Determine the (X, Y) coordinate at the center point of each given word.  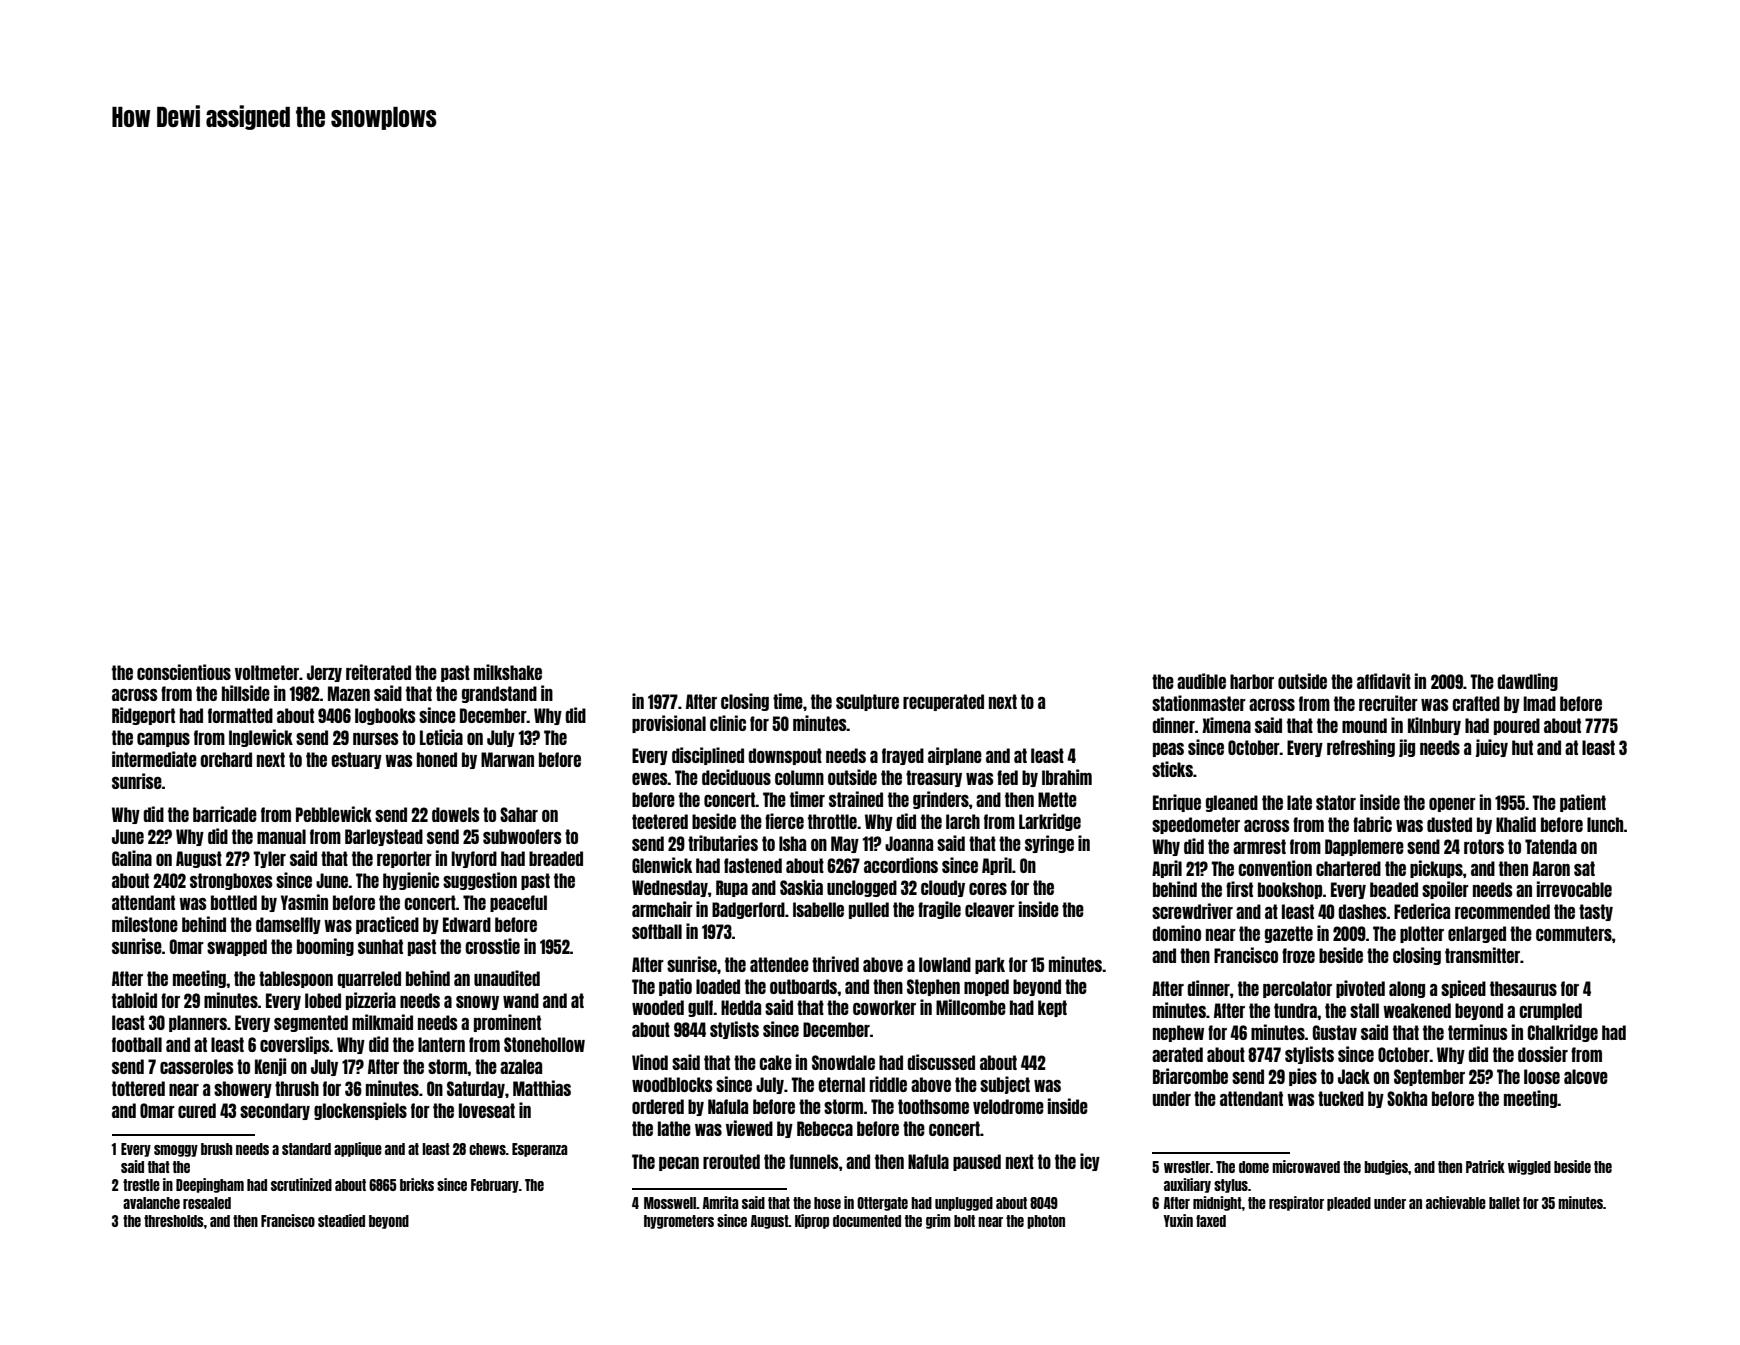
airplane (955, 756)
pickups (1436, 869)
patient (1583, 803)
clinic (728, 723)
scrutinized (301, 1184)
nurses (376, 739)
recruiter (1388, 703)
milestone (145, 924)
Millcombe (971, 1007)
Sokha (1407, 1098)
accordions (901, 865)
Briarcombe (1190, 1076)
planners (198, 1023)
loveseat (487, 1110)
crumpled (1550, 1011)
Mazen (349, 693)
